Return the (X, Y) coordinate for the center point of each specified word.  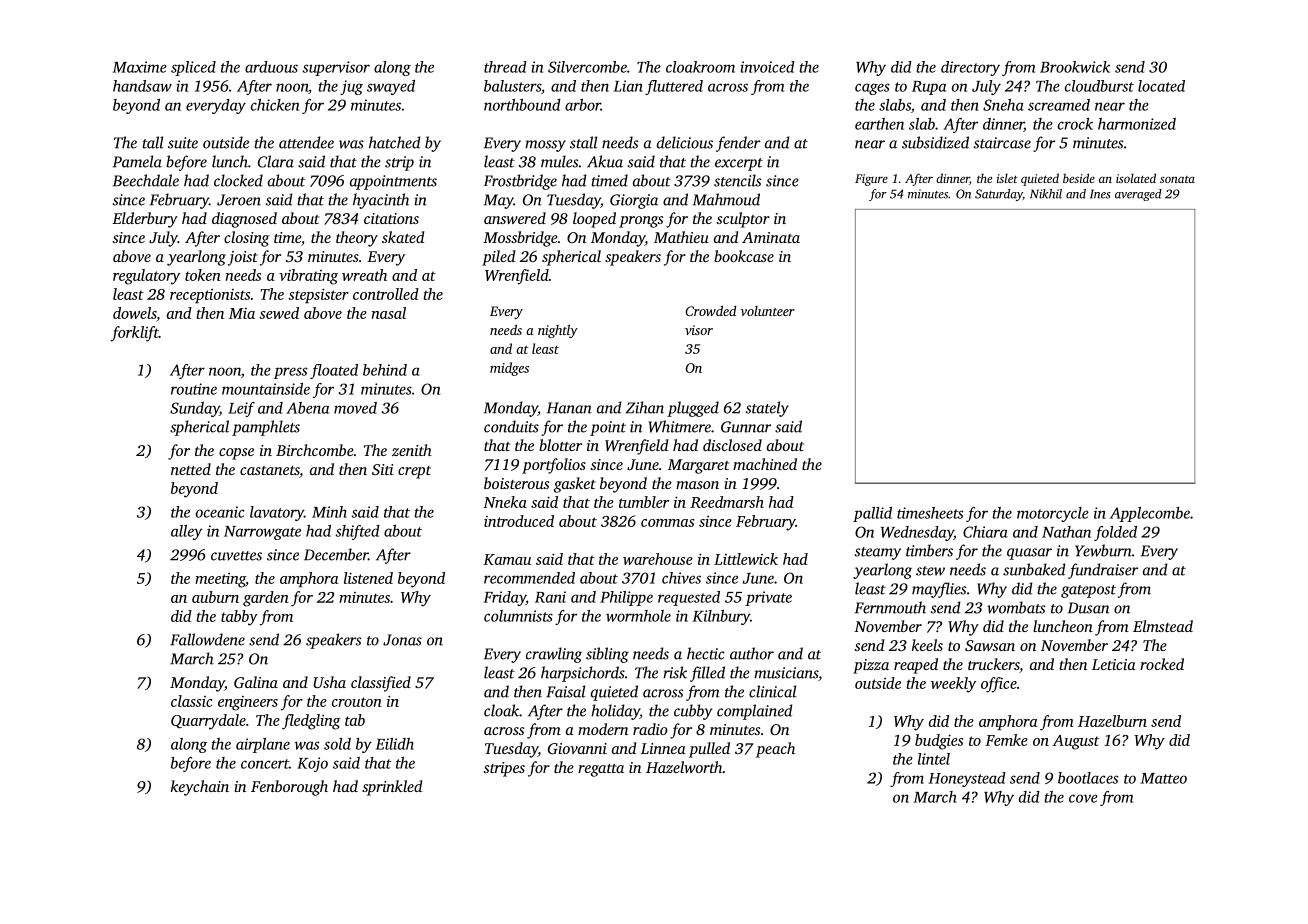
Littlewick (746, 559)
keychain (200, 788)
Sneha (1003, 105)
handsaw (142, 86)
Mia (242, 313)
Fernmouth (890, 607)
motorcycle (1053, 514)
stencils (737, 180)
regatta (601, 770)
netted (191, 469)
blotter (560, 445)
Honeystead (967, 779)
